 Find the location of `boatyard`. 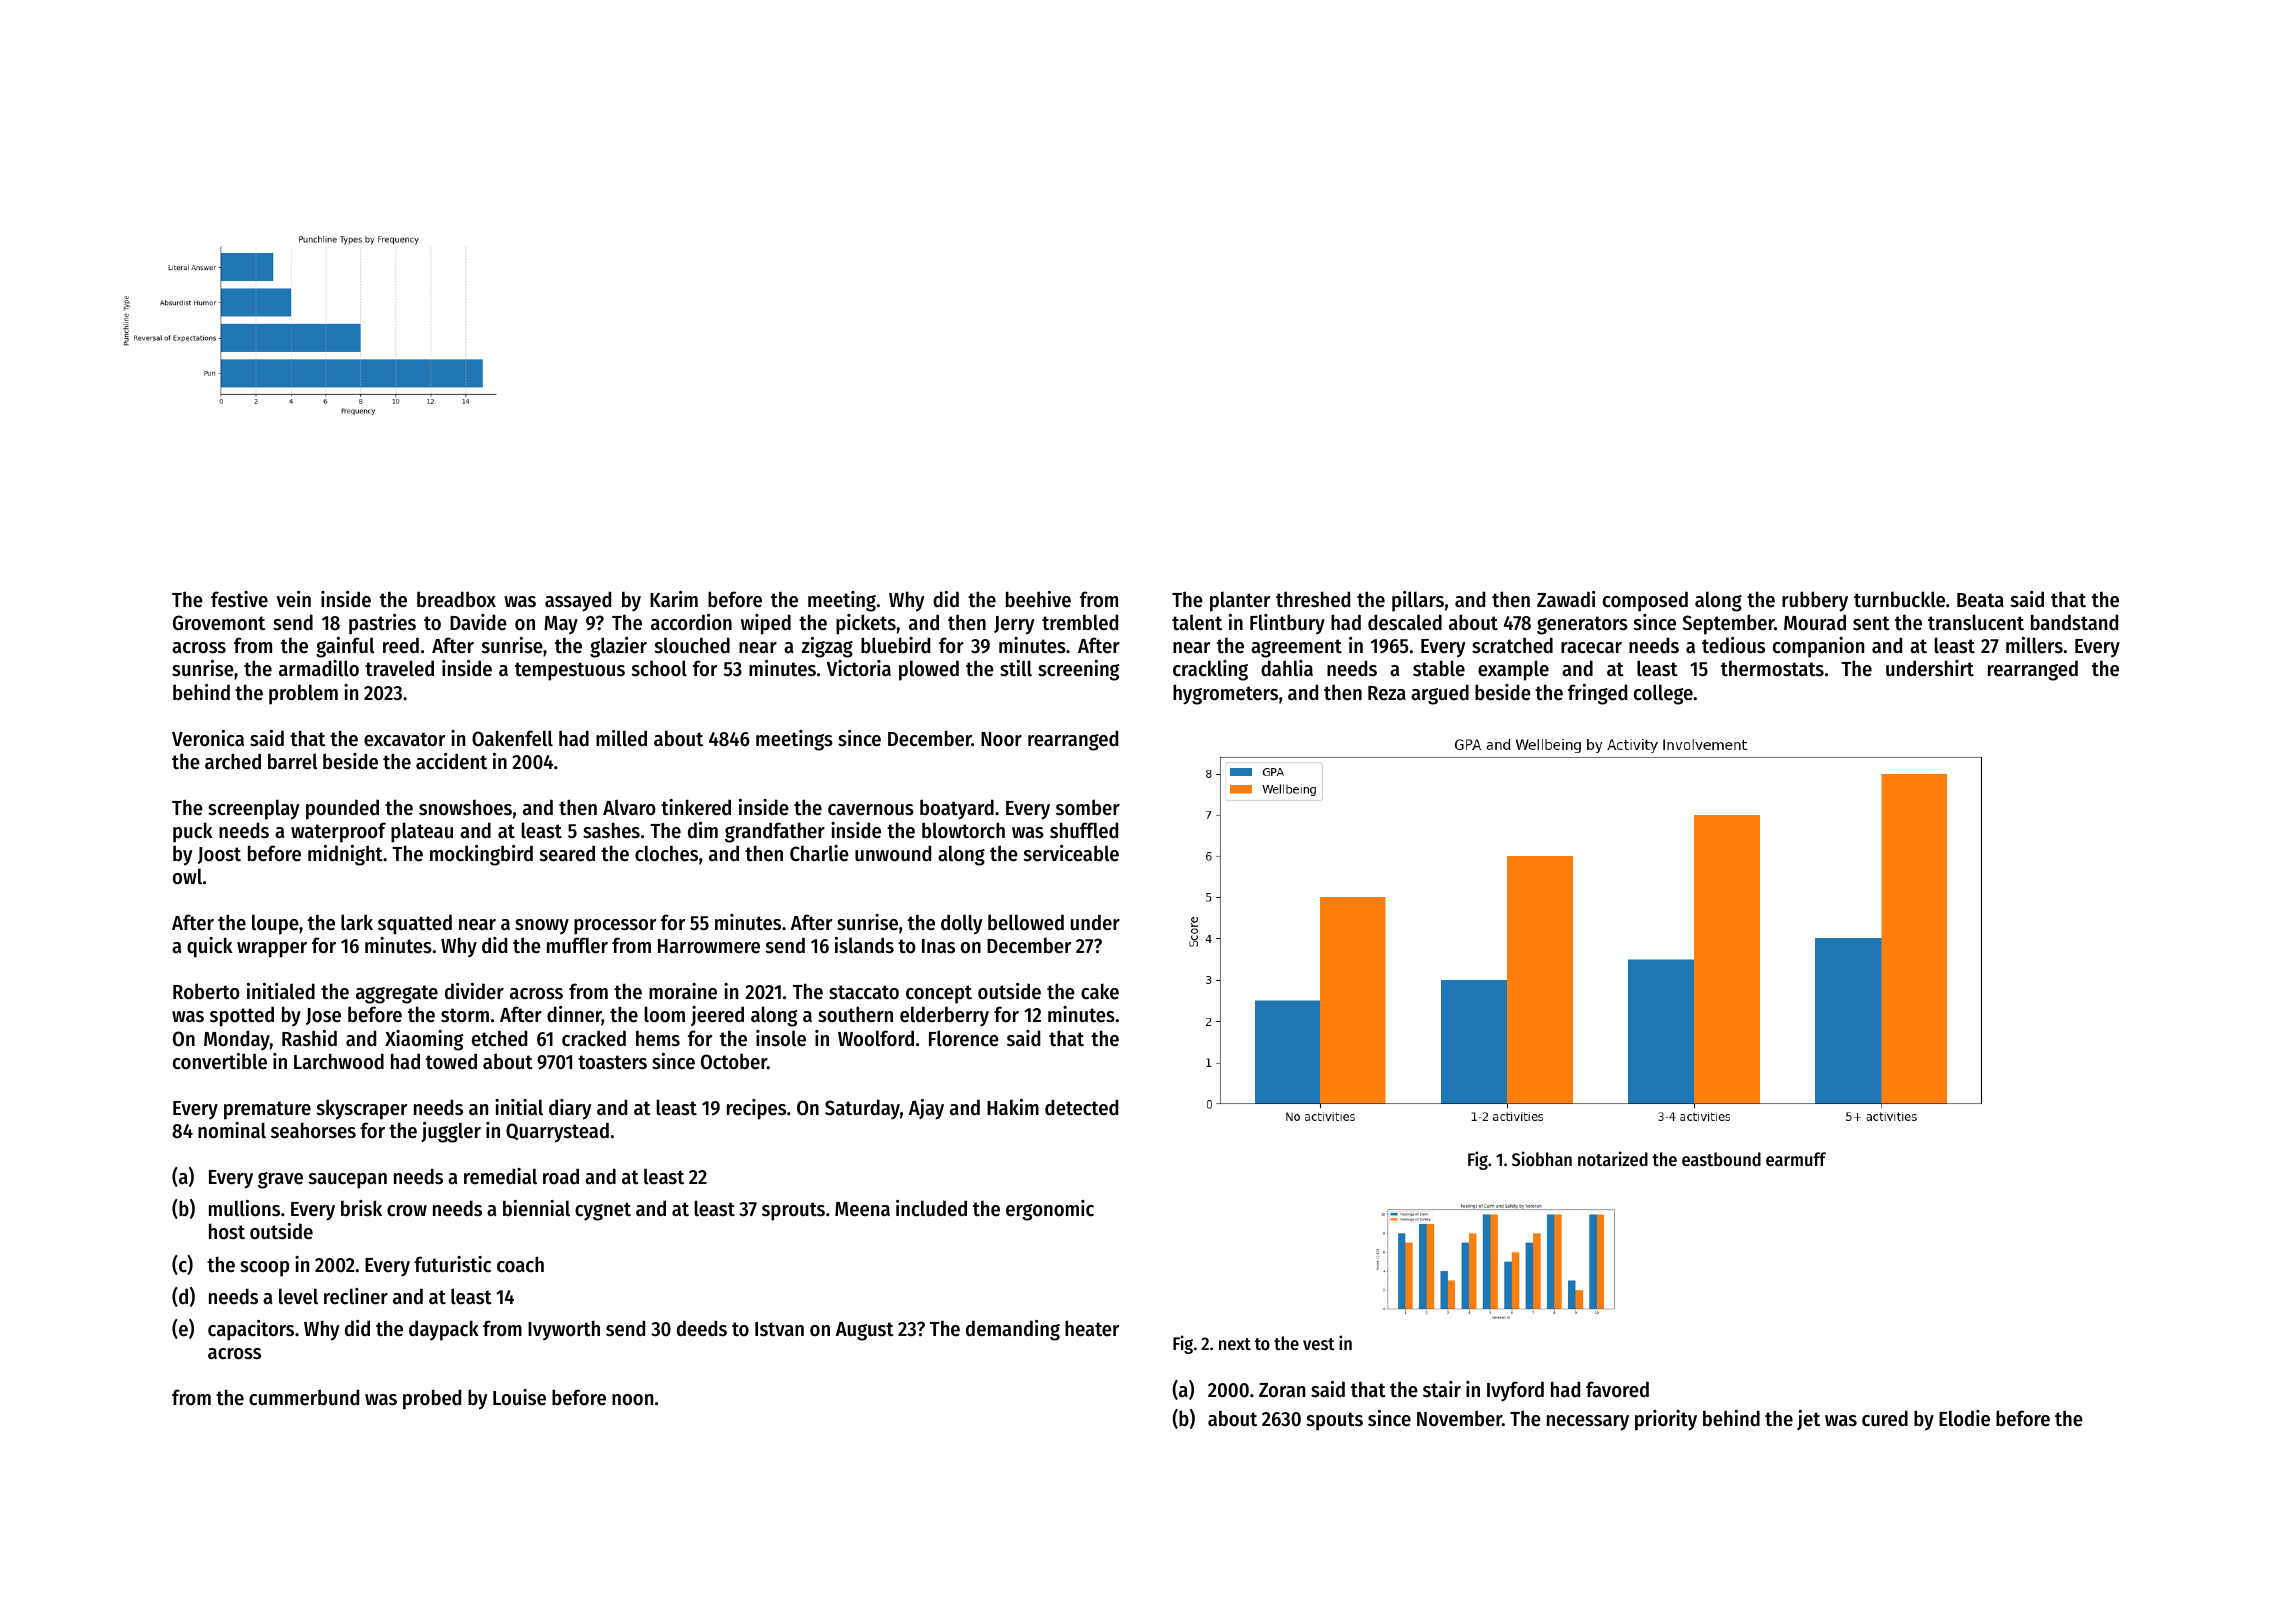

boatyard is located at coordinates (957, 809).
